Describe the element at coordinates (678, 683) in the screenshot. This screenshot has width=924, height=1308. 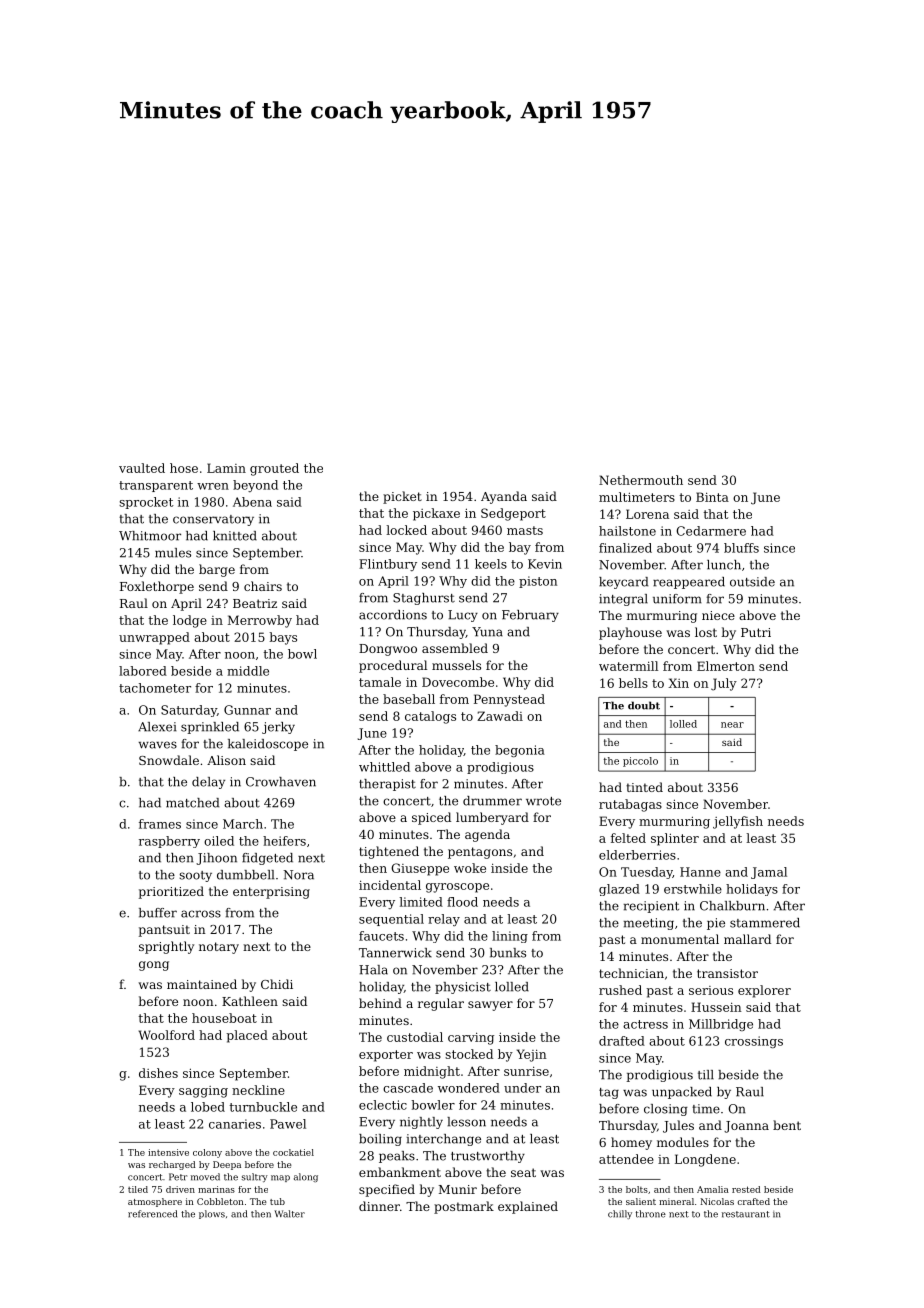
I see `Xin` at that location.
